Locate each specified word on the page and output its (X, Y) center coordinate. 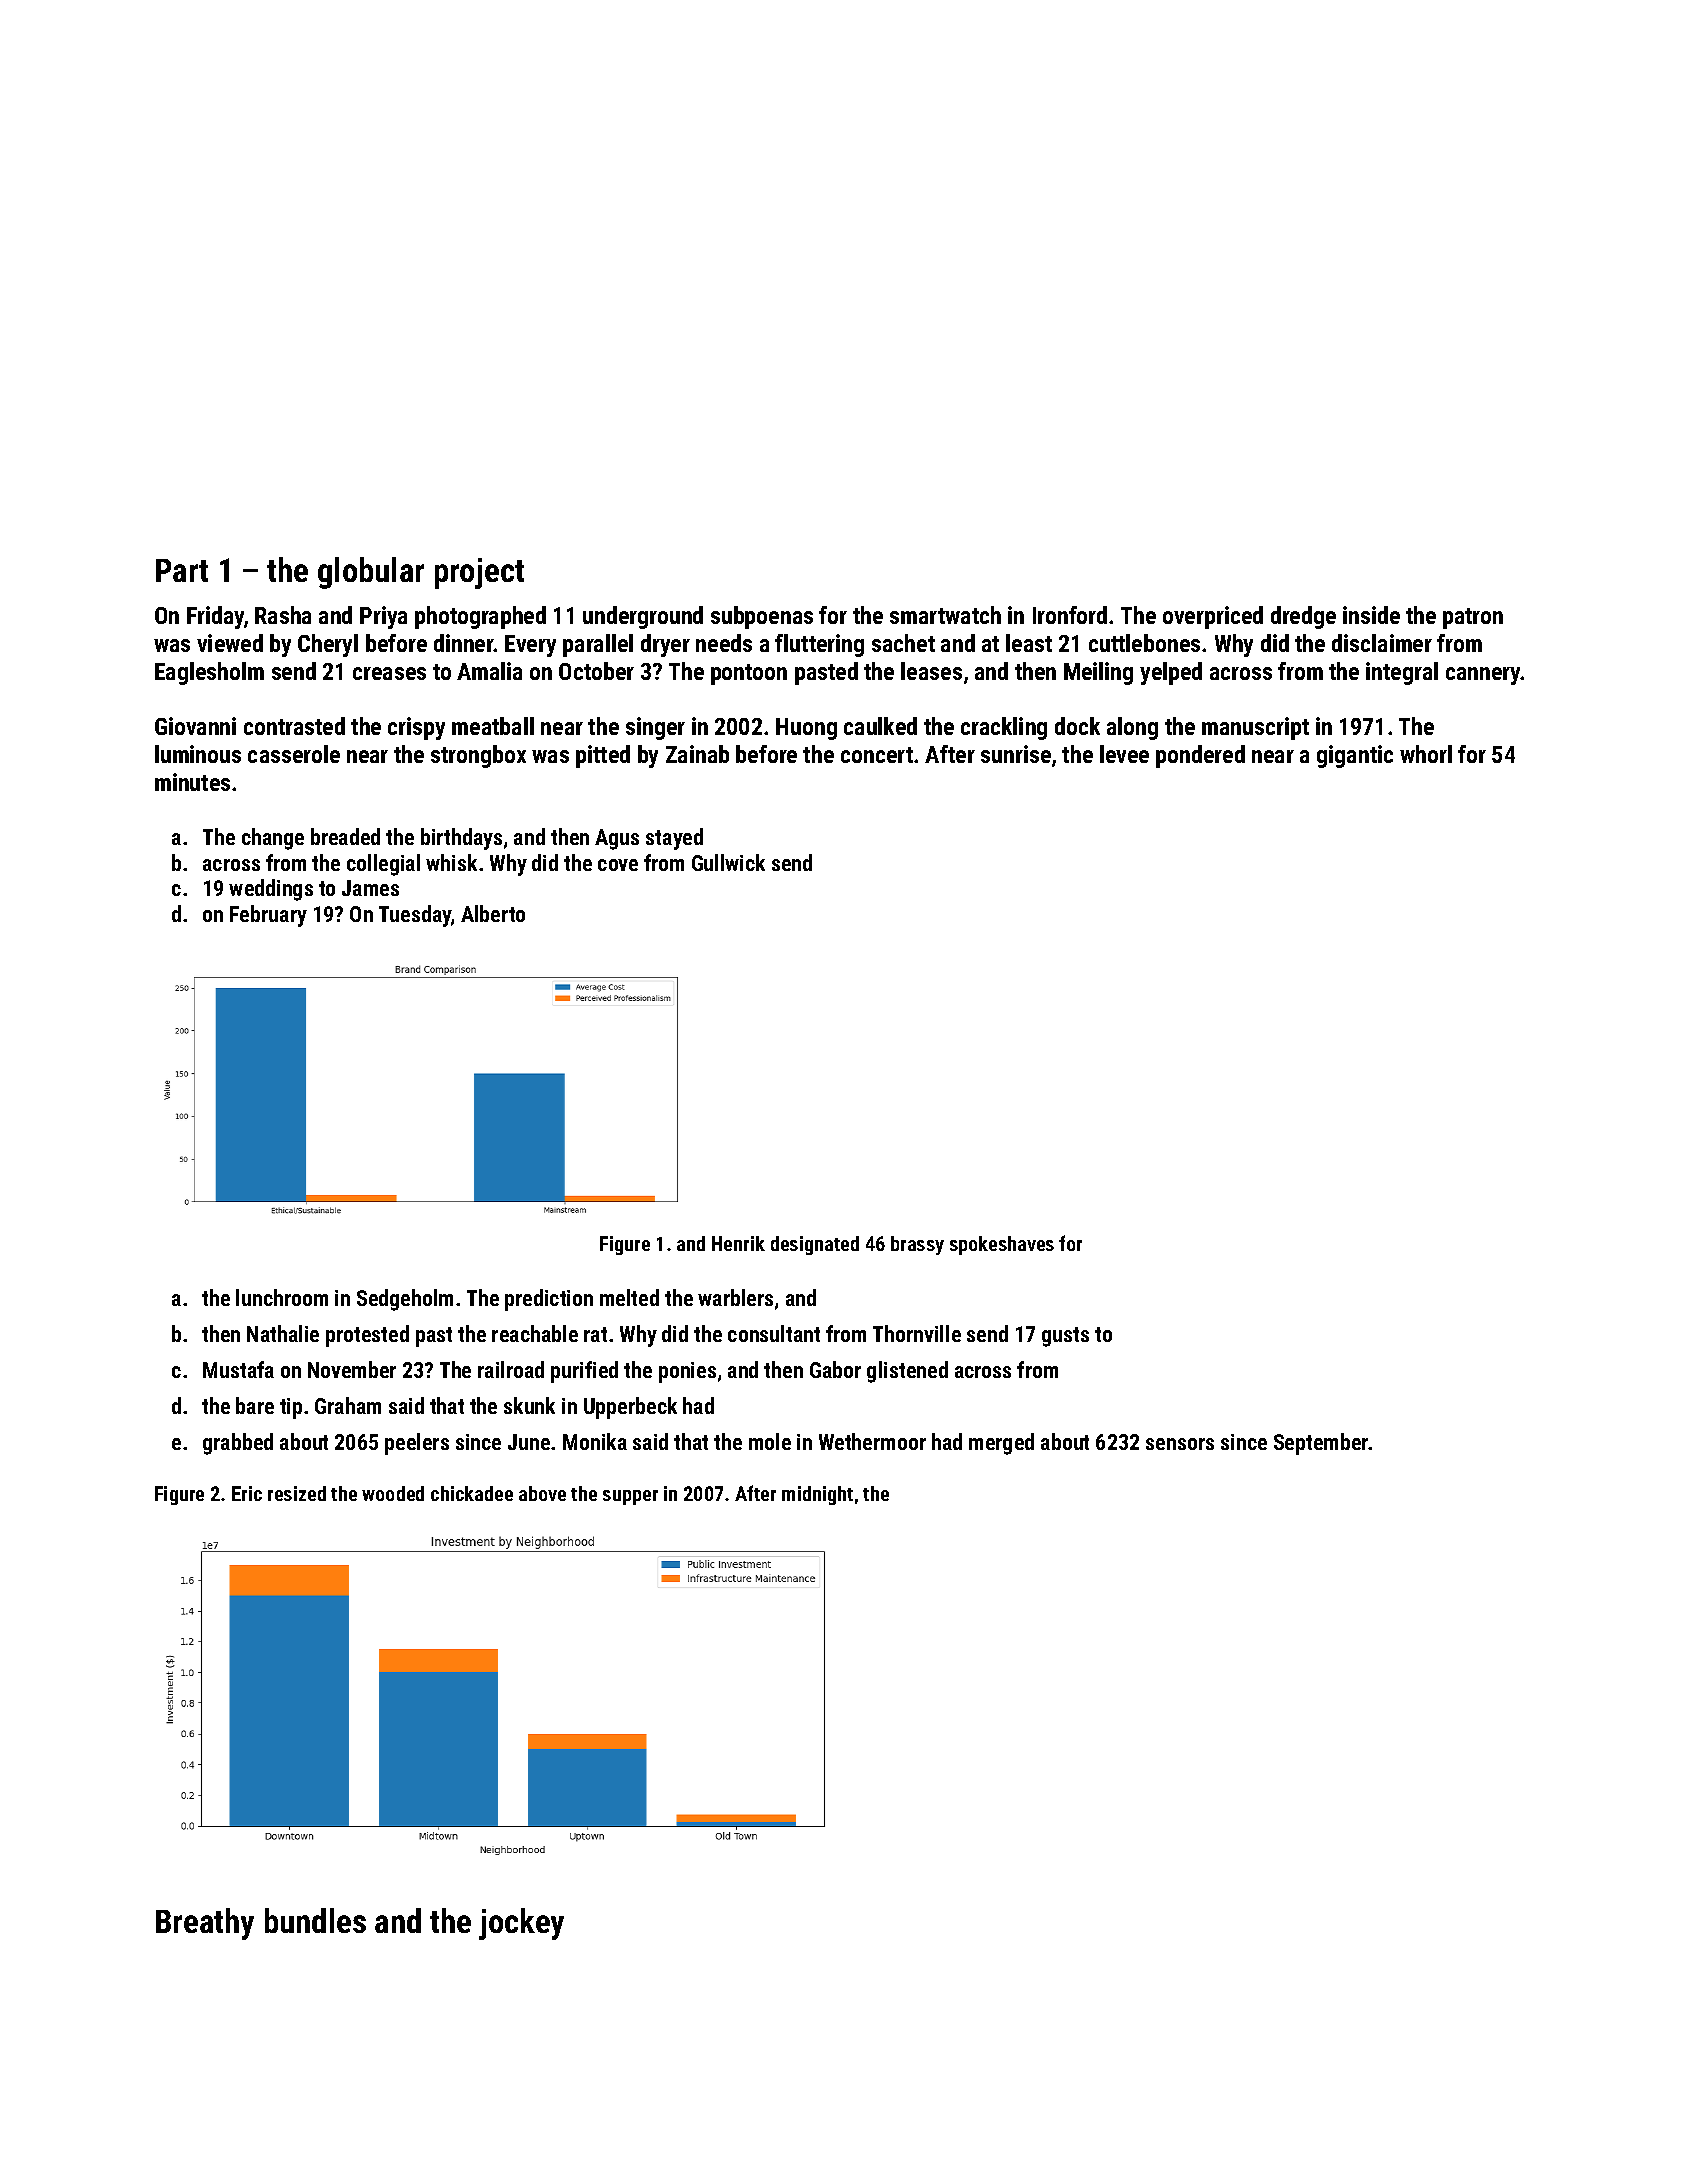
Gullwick (728, 862)
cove (618, 865)
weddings (271, 890)
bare (255, 1405)
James (370, 888)
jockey (521, 1924)
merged (1001, 1444)
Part (182, 570)
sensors (1180, 1444)
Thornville (917, 1333)
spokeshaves (1002, 1245)
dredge (1303, 617)
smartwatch (945, 615)
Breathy (205, 1924)
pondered (1200, 756)
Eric (247, 1493)
